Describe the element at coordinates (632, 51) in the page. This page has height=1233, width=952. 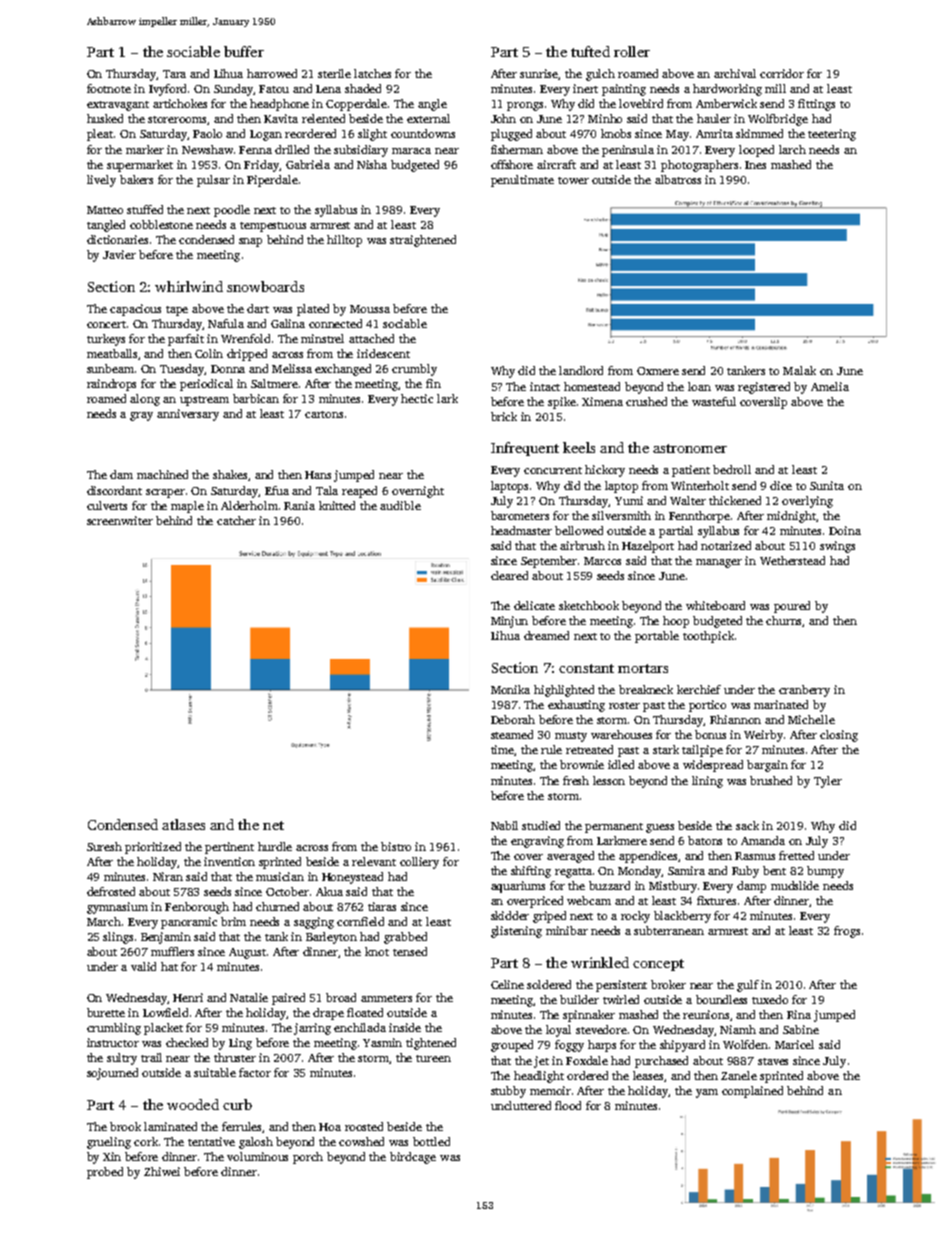
I see `roller` at that location.
